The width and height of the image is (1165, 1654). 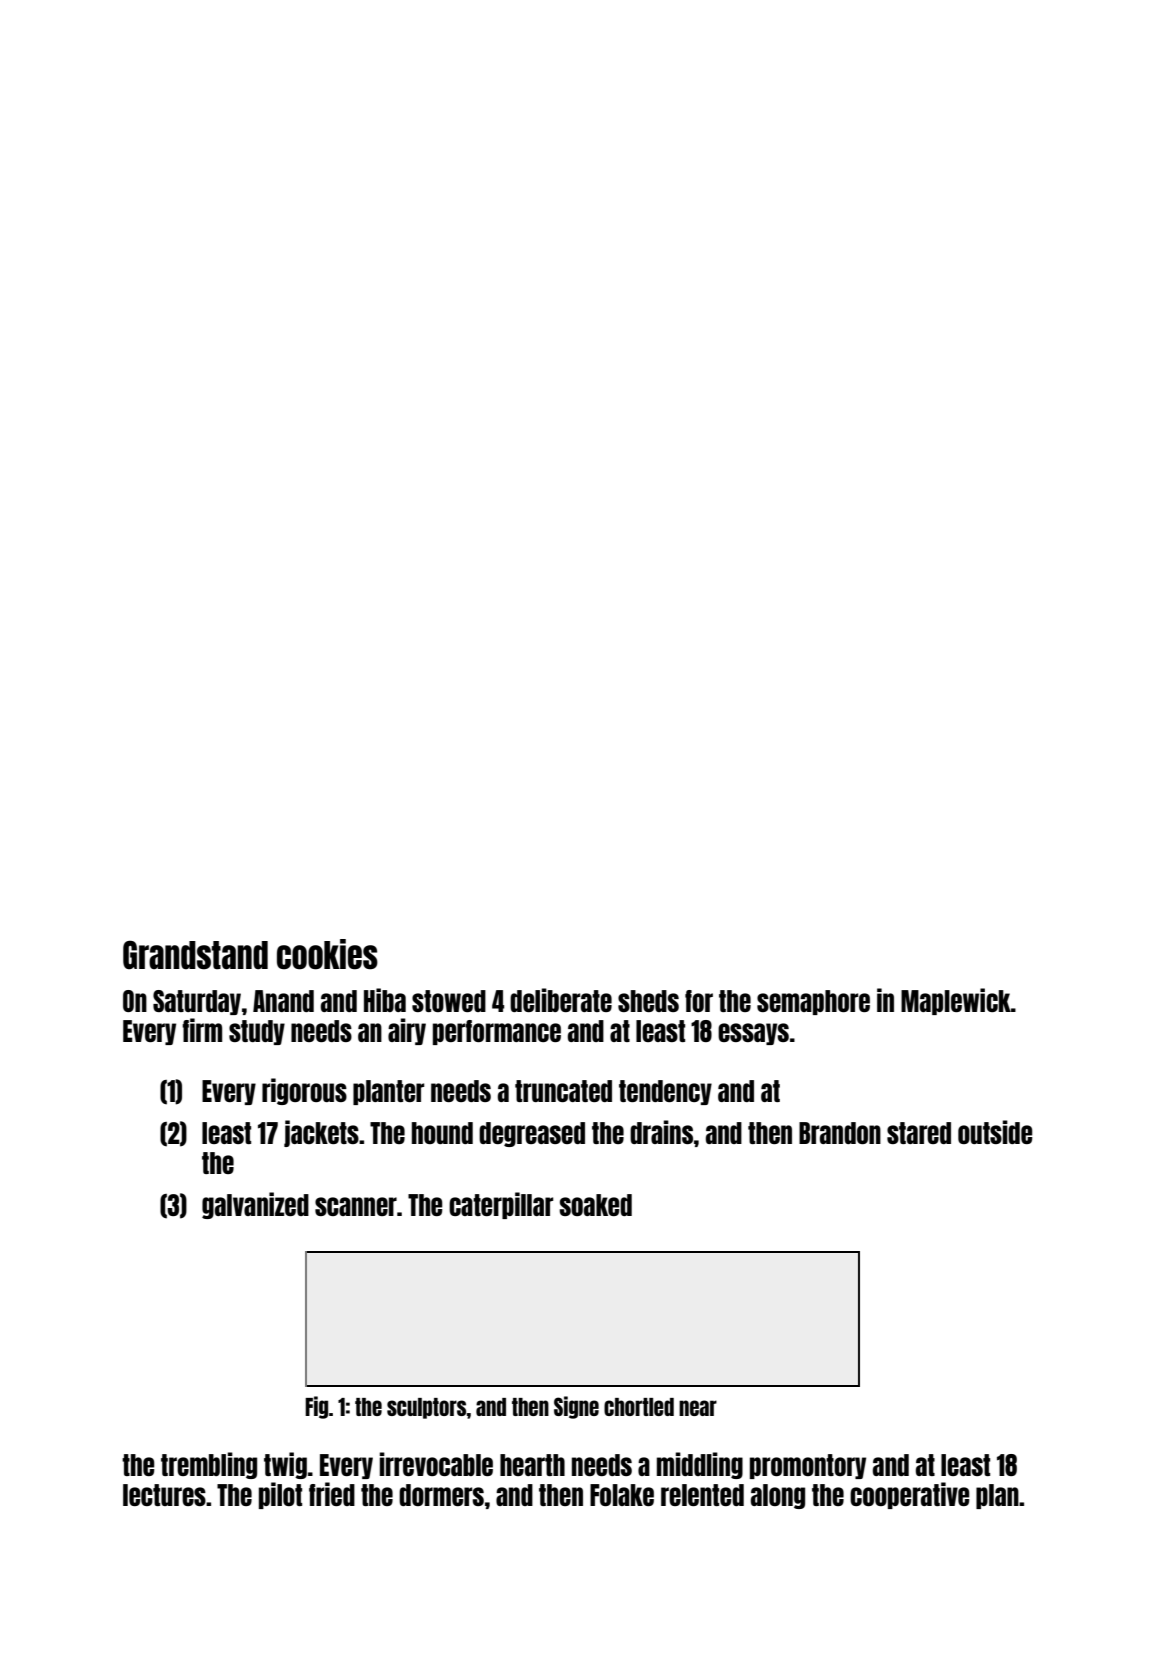 What do you see at coordinates (648, 1001) in the image?
I see `sheds` at bounding box center [648, 1001].
